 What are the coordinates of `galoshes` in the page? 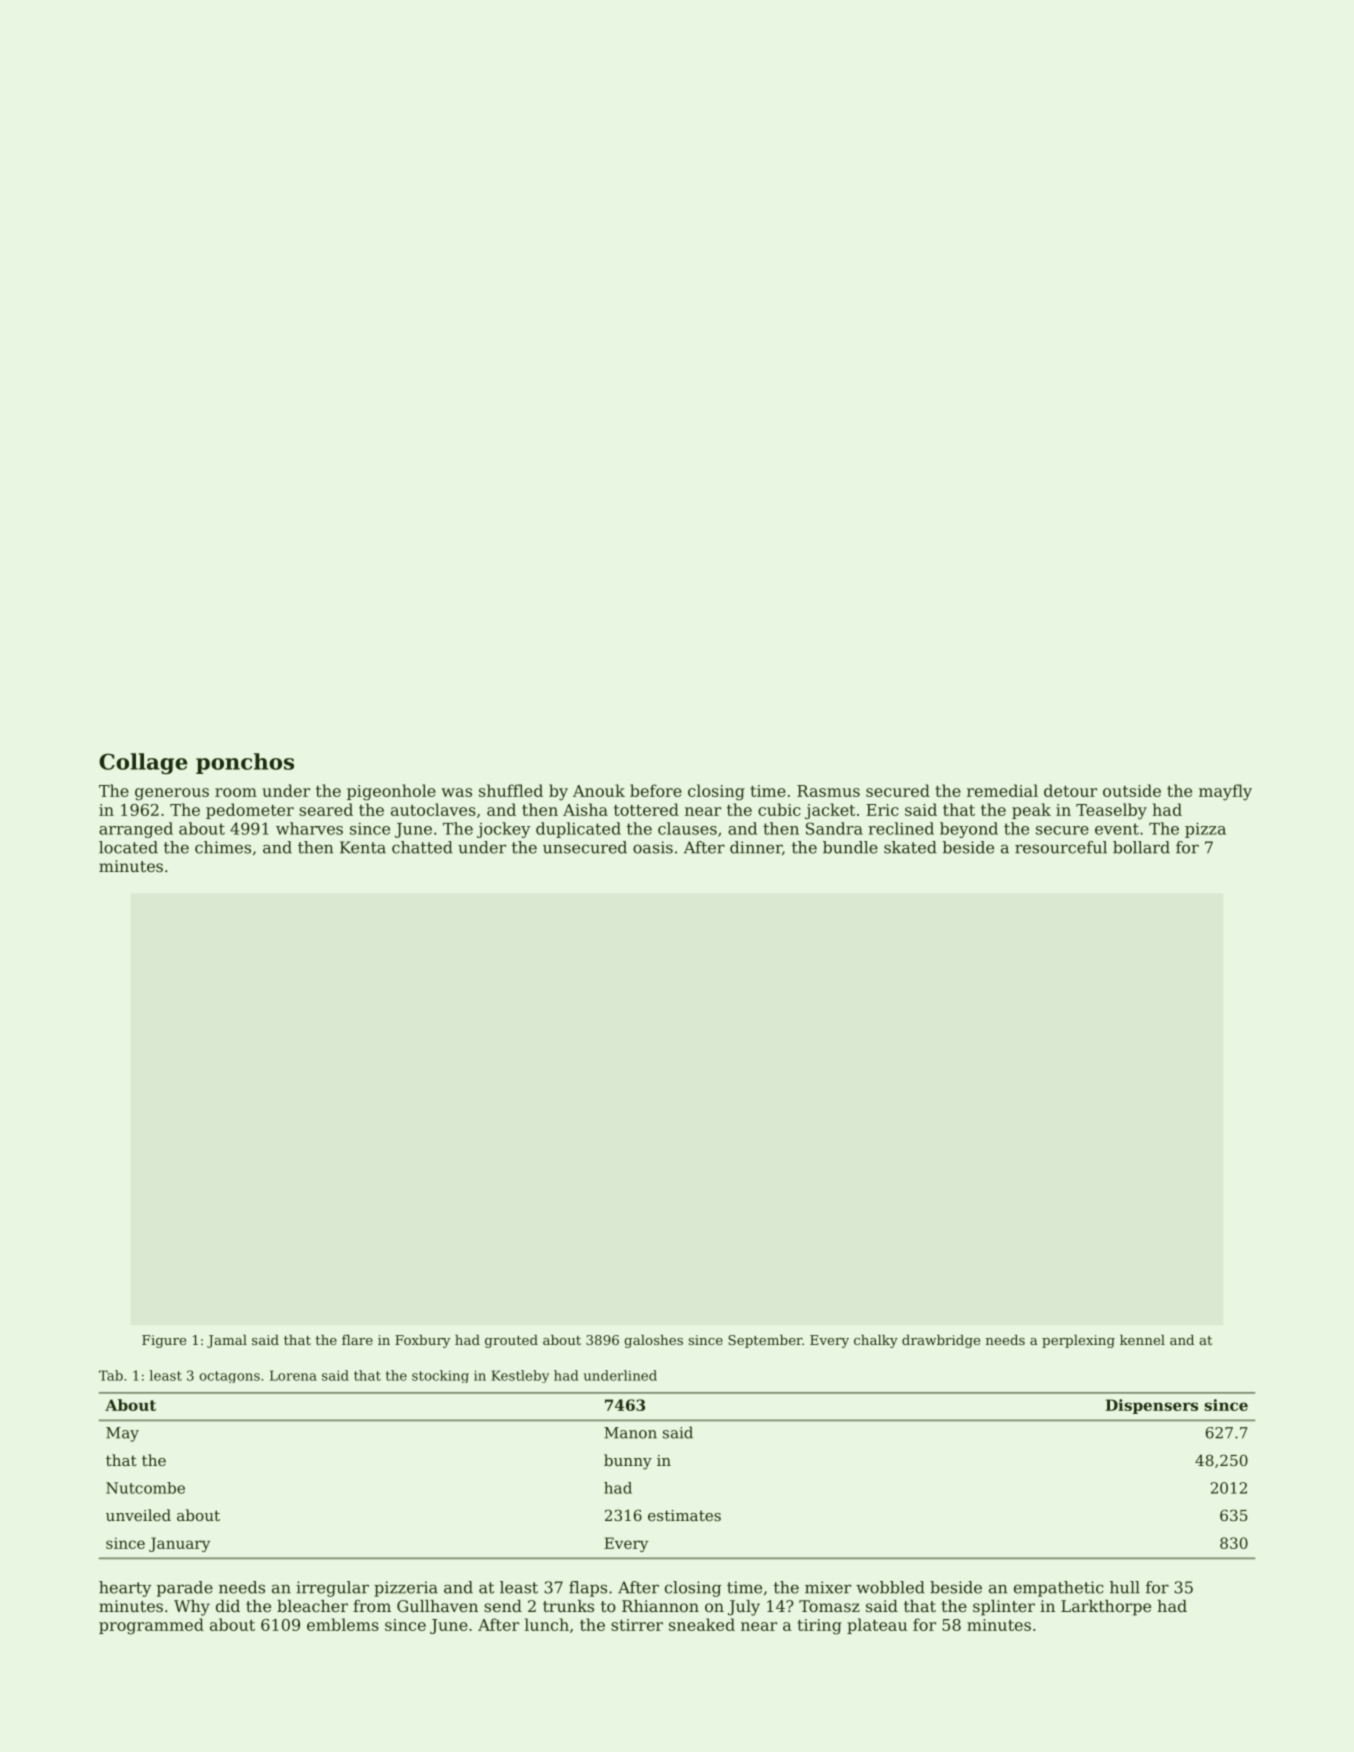 It's located at (653, 1341).
